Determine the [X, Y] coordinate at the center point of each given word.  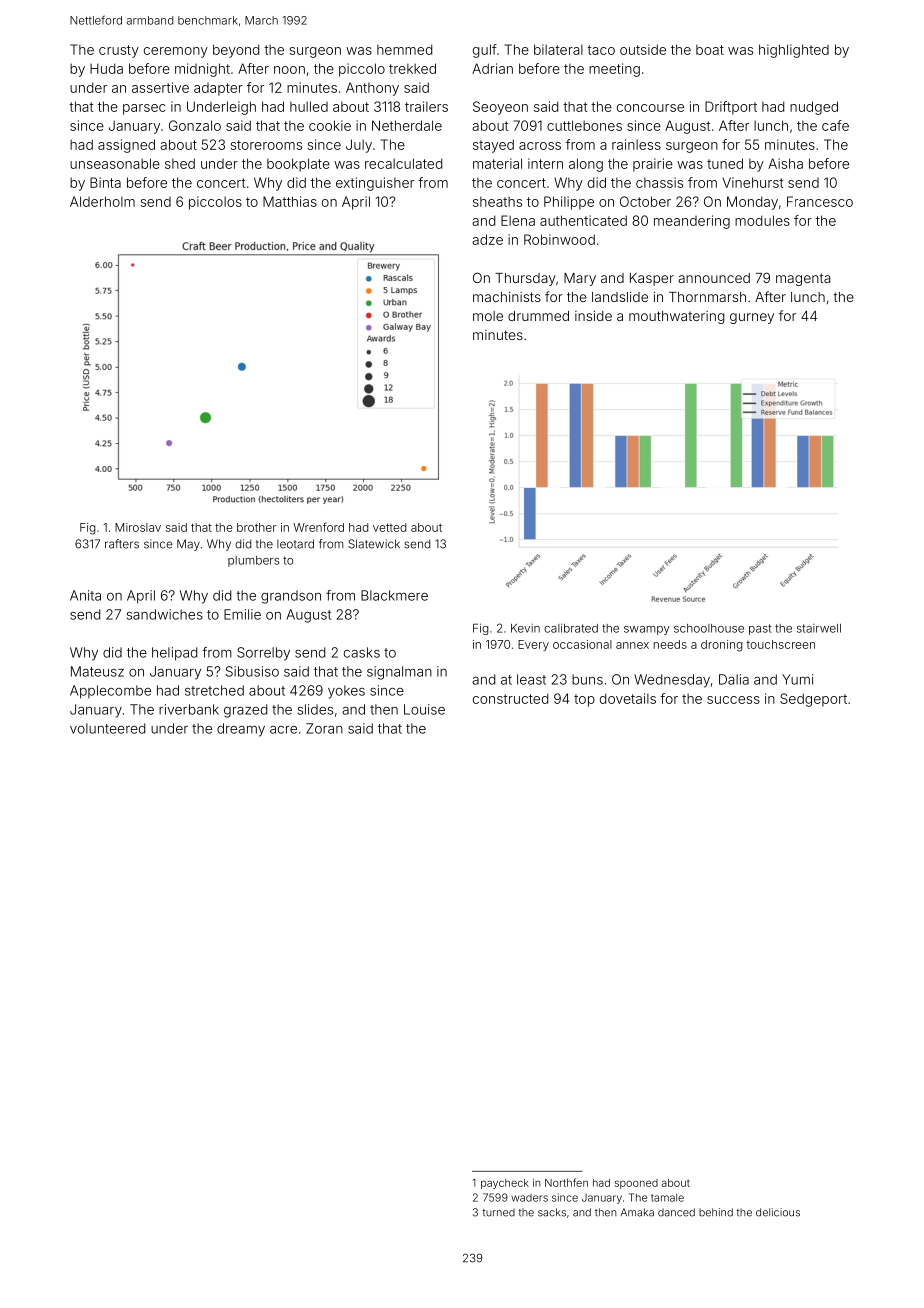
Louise [424, 709]
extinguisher [375, 184]
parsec [144, 109]
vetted [389, 527]
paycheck [505, 1184]
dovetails [628, 698]
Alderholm [102, 201]
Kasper [652, 279]
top [584, 700]
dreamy [241, 730]
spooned [636, 1184]
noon [289, 70]
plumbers [254, 561]
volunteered [107, 728]
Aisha [785, 163]
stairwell [819, 628]
